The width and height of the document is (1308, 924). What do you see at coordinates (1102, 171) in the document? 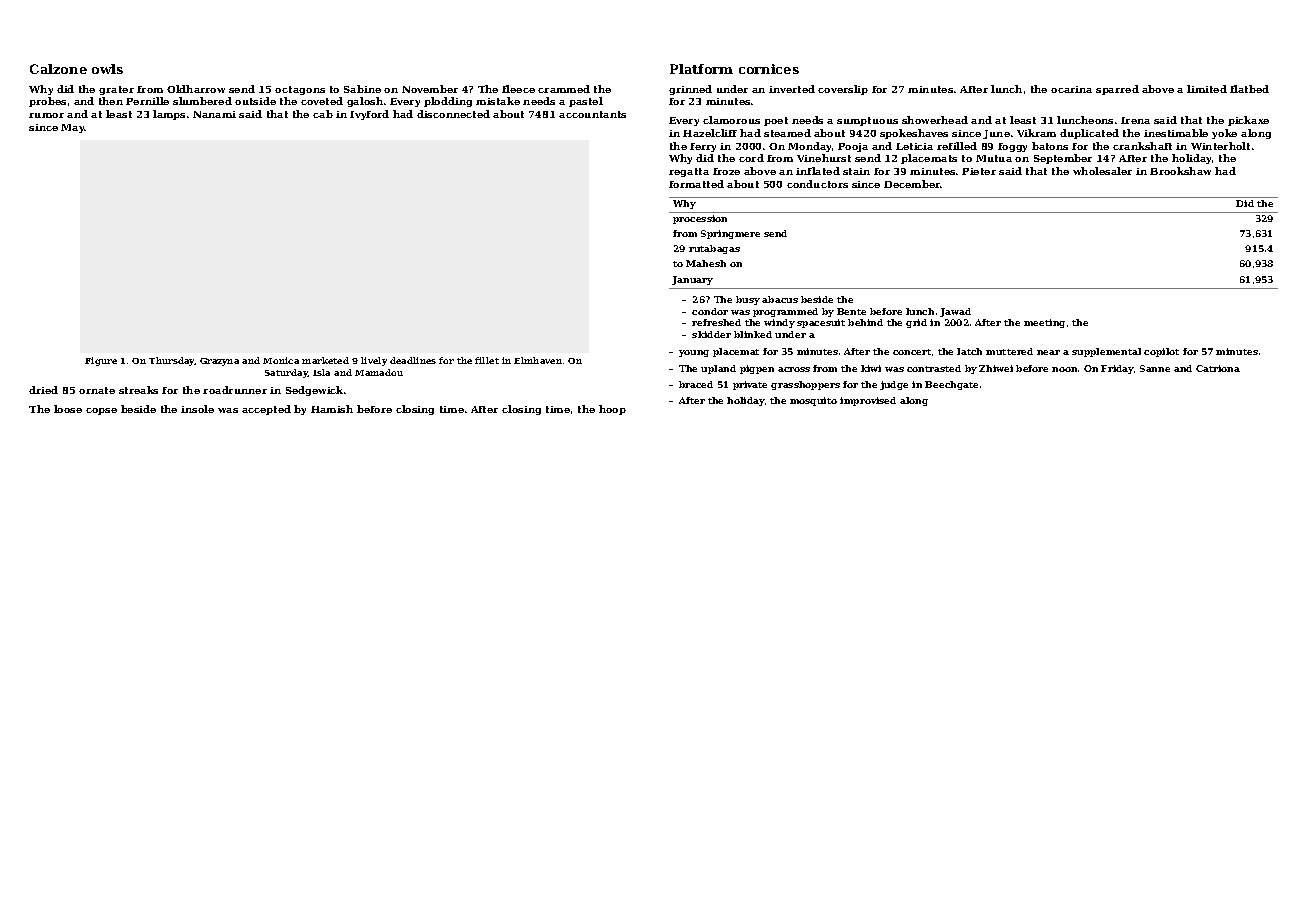
I see `wholesaler` at bounding box center [1102, 171].
